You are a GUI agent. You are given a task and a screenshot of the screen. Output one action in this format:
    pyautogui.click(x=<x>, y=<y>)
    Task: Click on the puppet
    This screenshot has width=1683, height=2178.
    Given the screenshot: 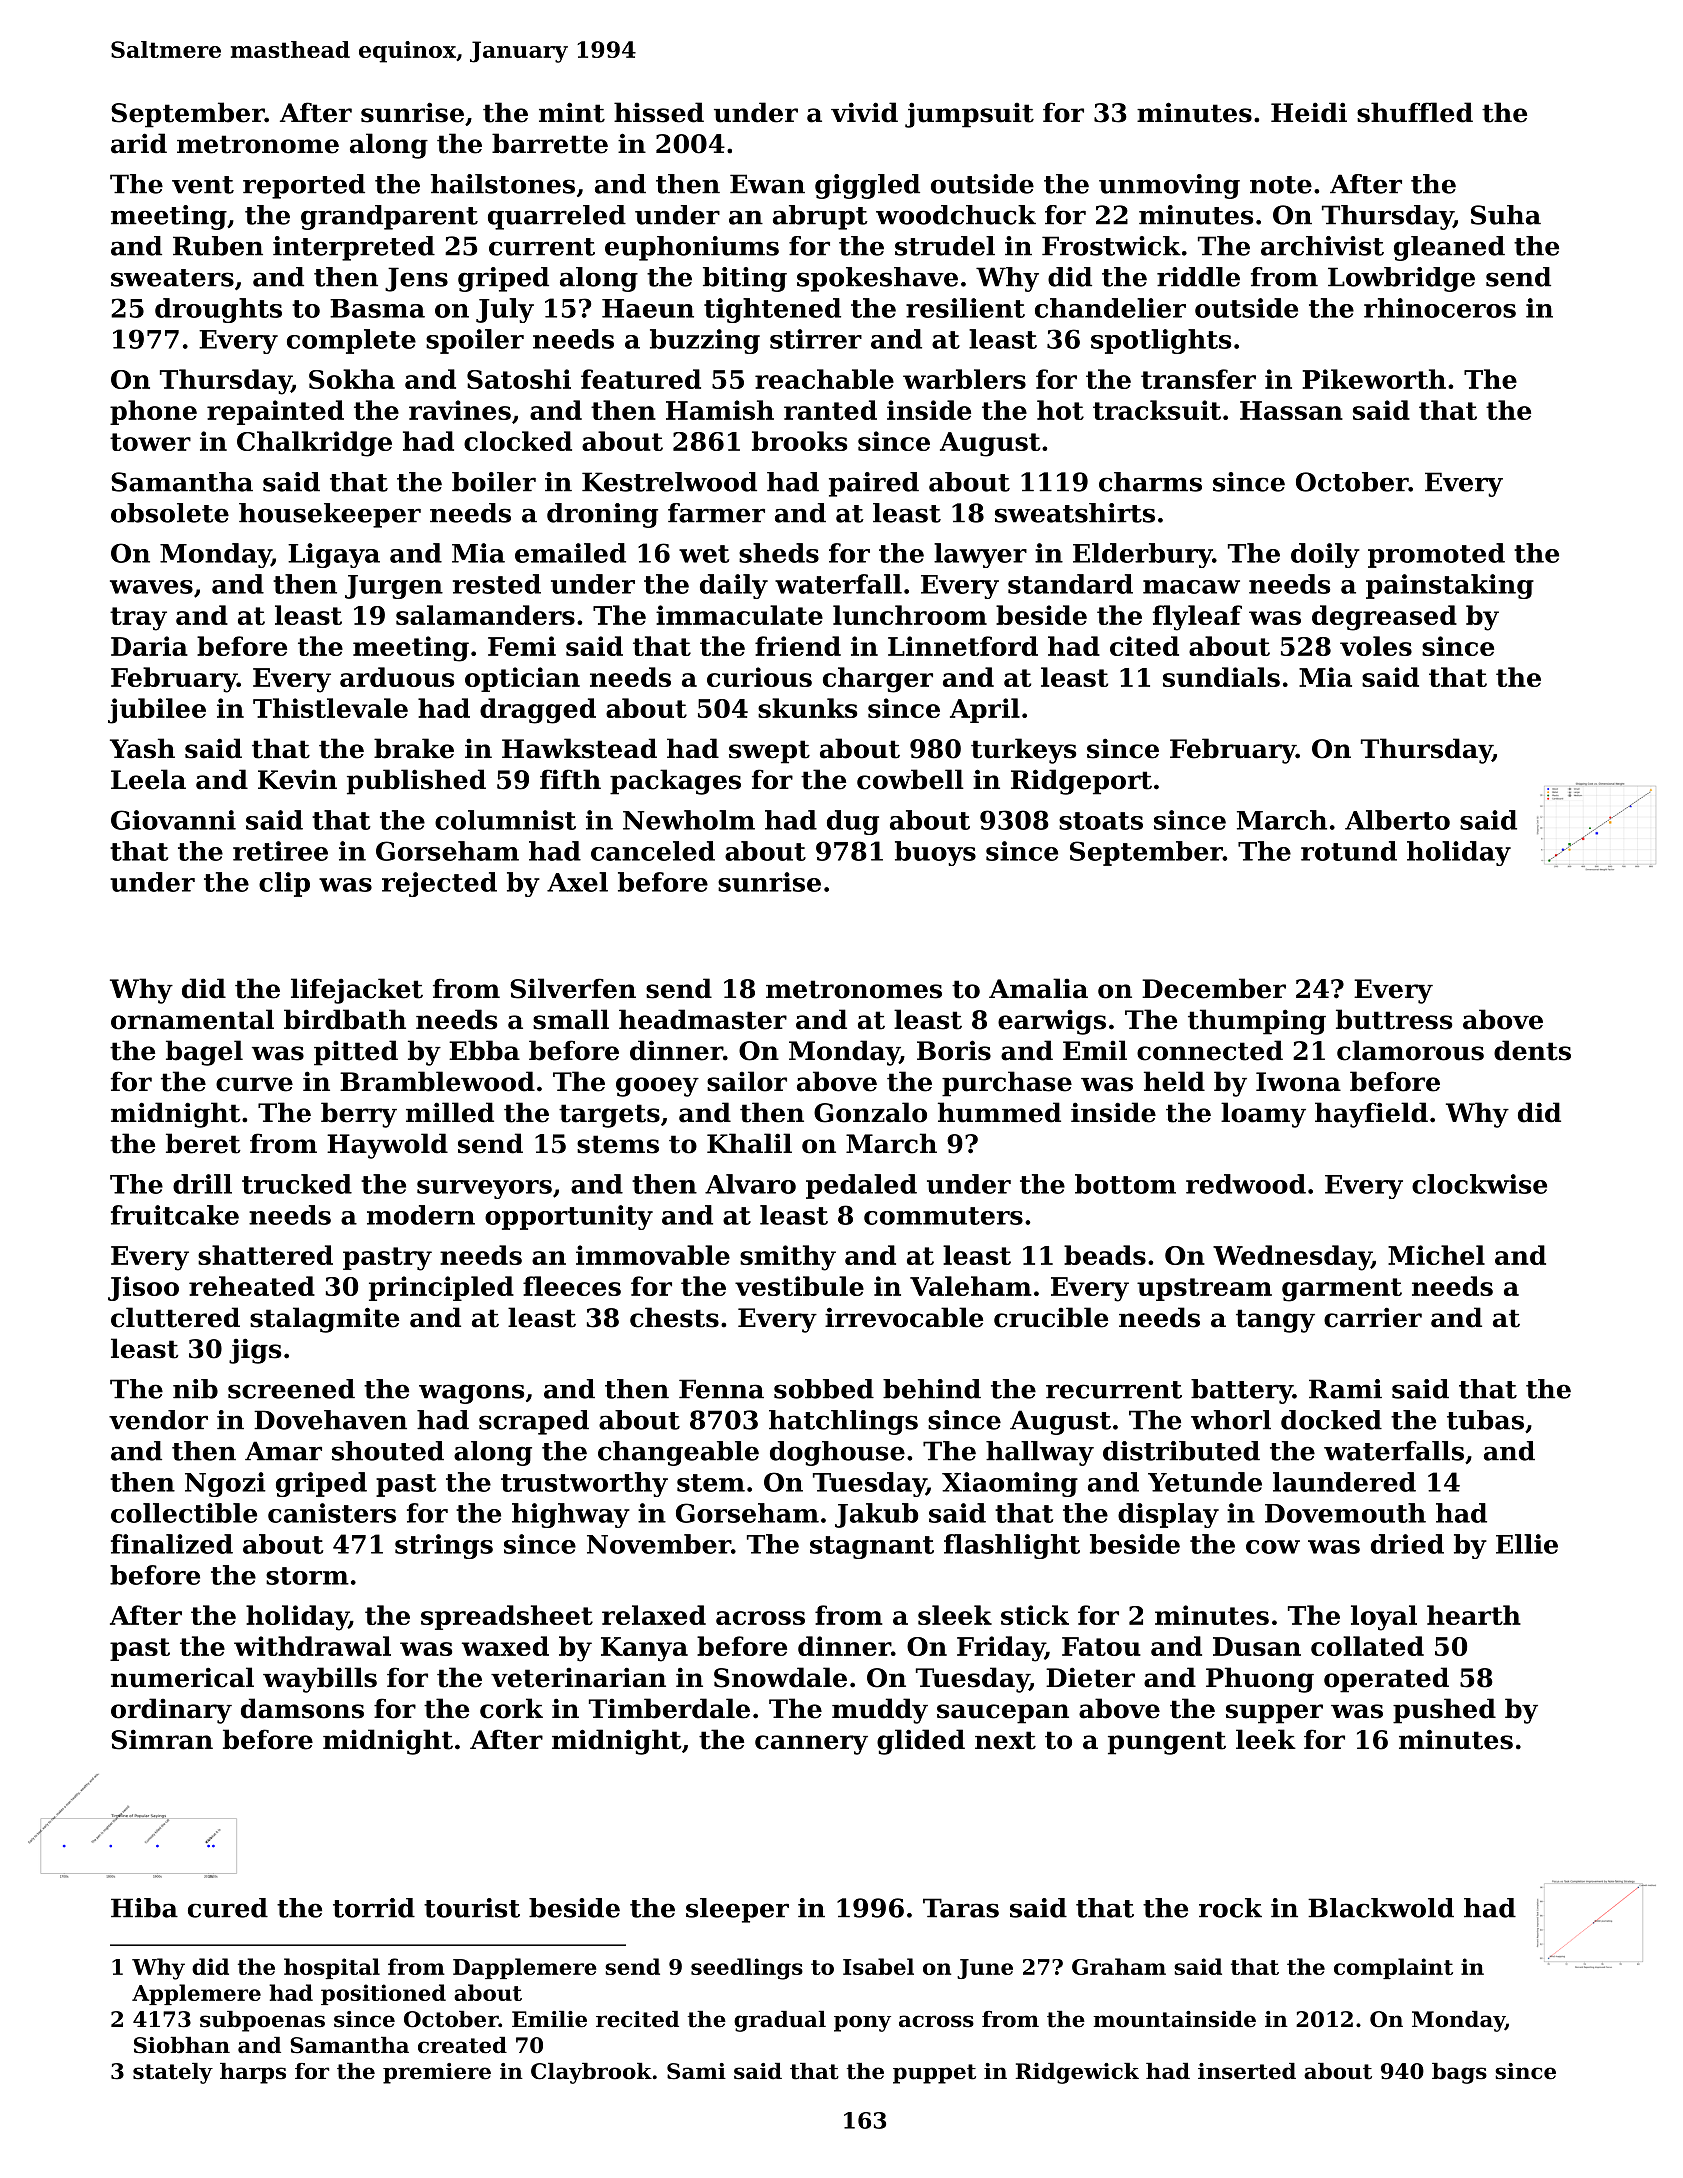 What is the action you would take?
    pyautogui.click(x=934, y=2074)
